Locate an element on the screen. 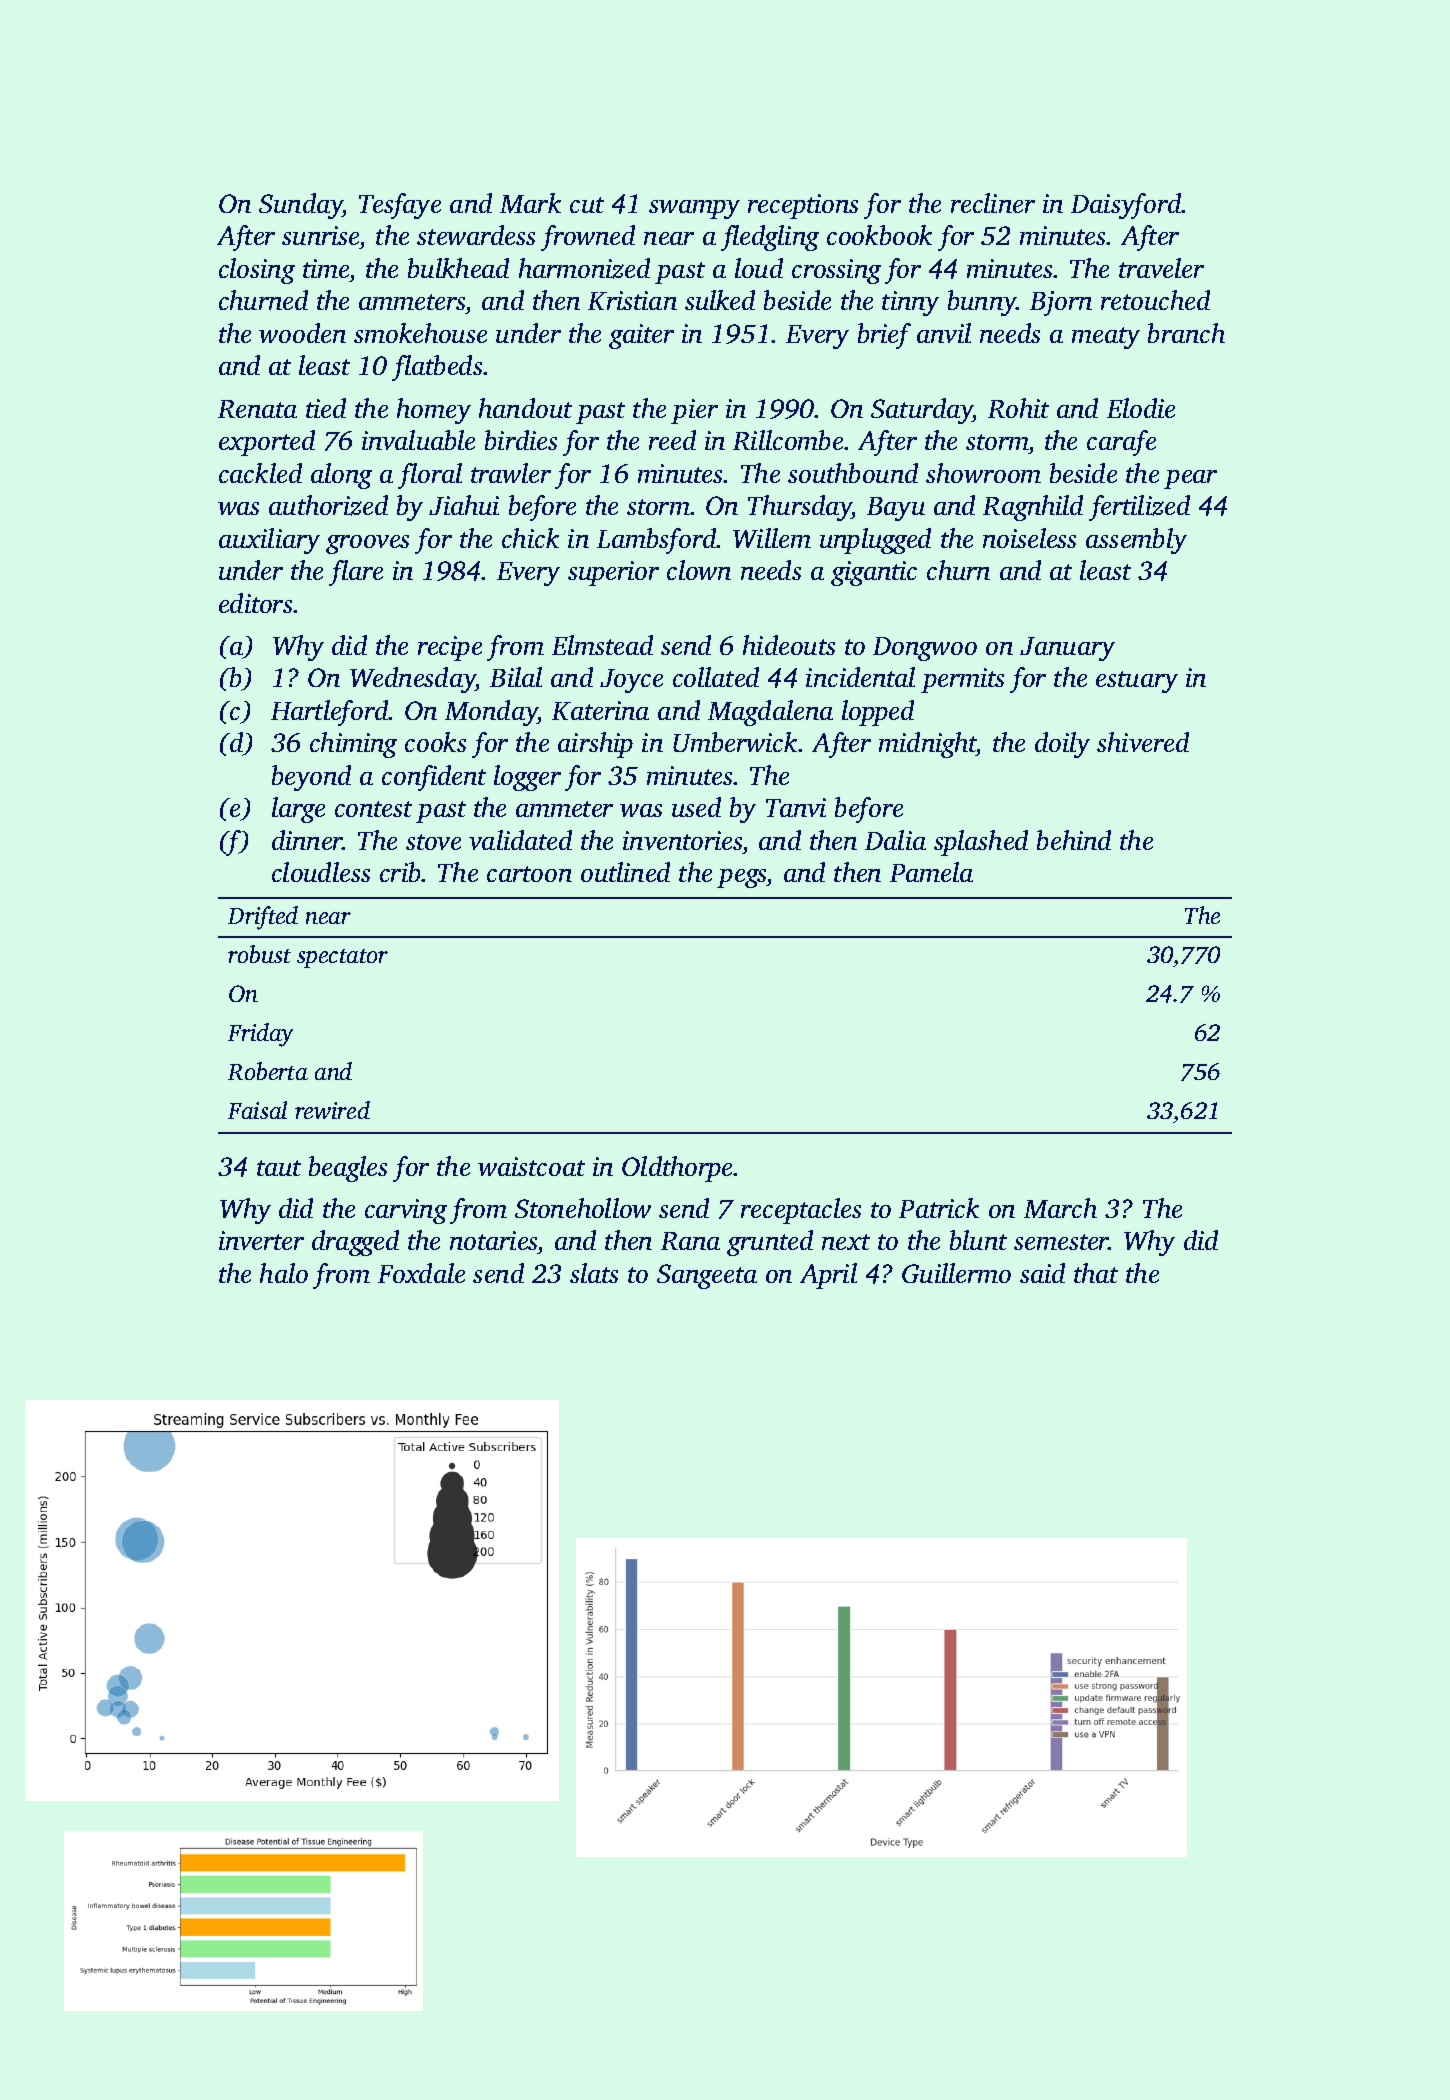  inverter is located at coordinates (261, 1240).
